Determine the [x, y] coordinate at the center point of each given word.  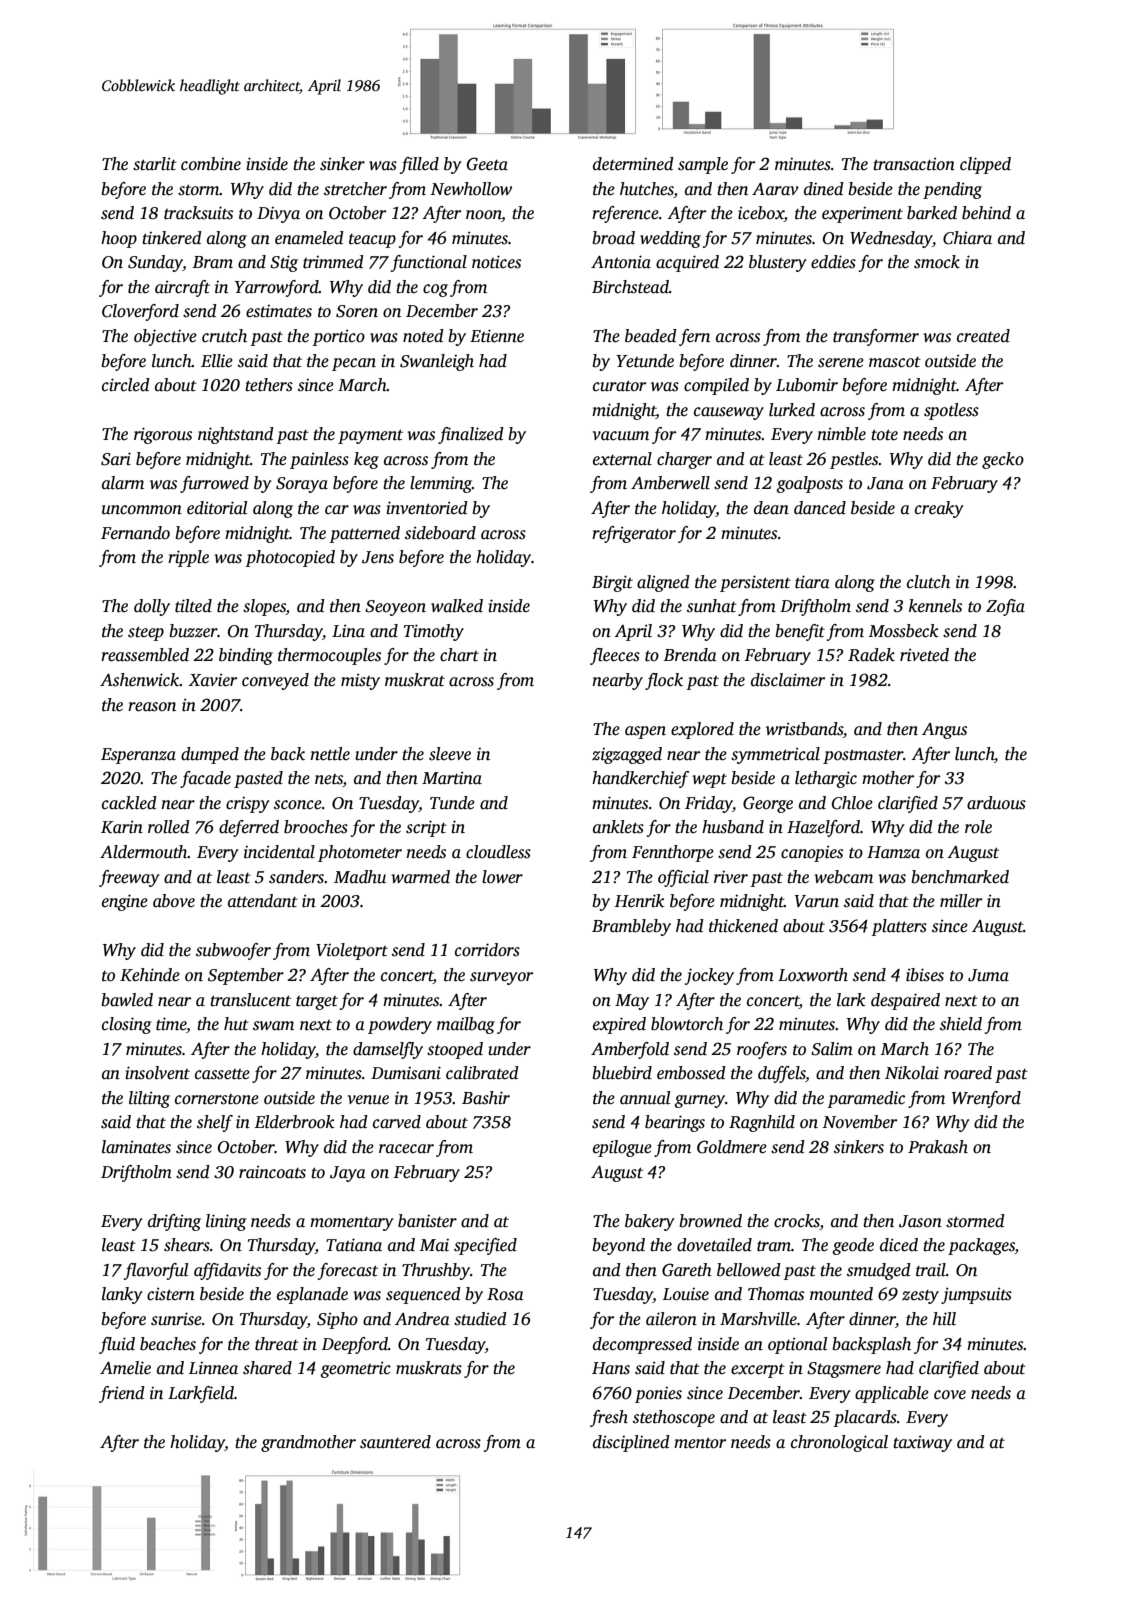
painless [319, 460]
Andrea [422, 1319]
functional [429, 263]
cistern [171, 1294]
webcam [843, 877]
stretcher [355, 189]
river [731, 877]
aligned [663, 583]
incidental [279, 852]
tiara [812, 582]
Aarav [775, 189]
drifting [174, 1222]
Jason [920, 1221]
